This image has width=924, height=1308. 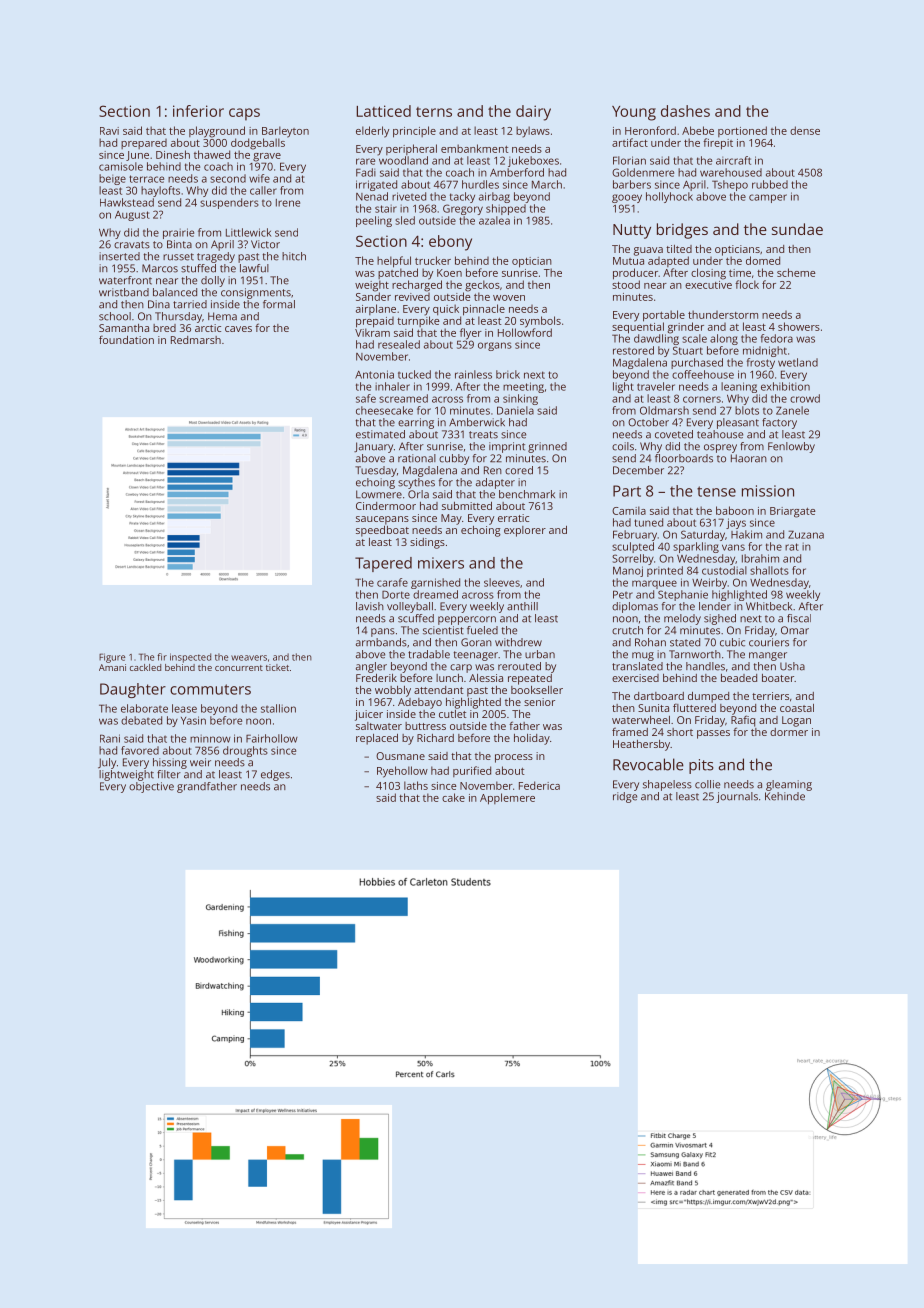 What do you see at coordinates (198, 111) in the image?
I see `inferior` at bounding box center [198, 111].
